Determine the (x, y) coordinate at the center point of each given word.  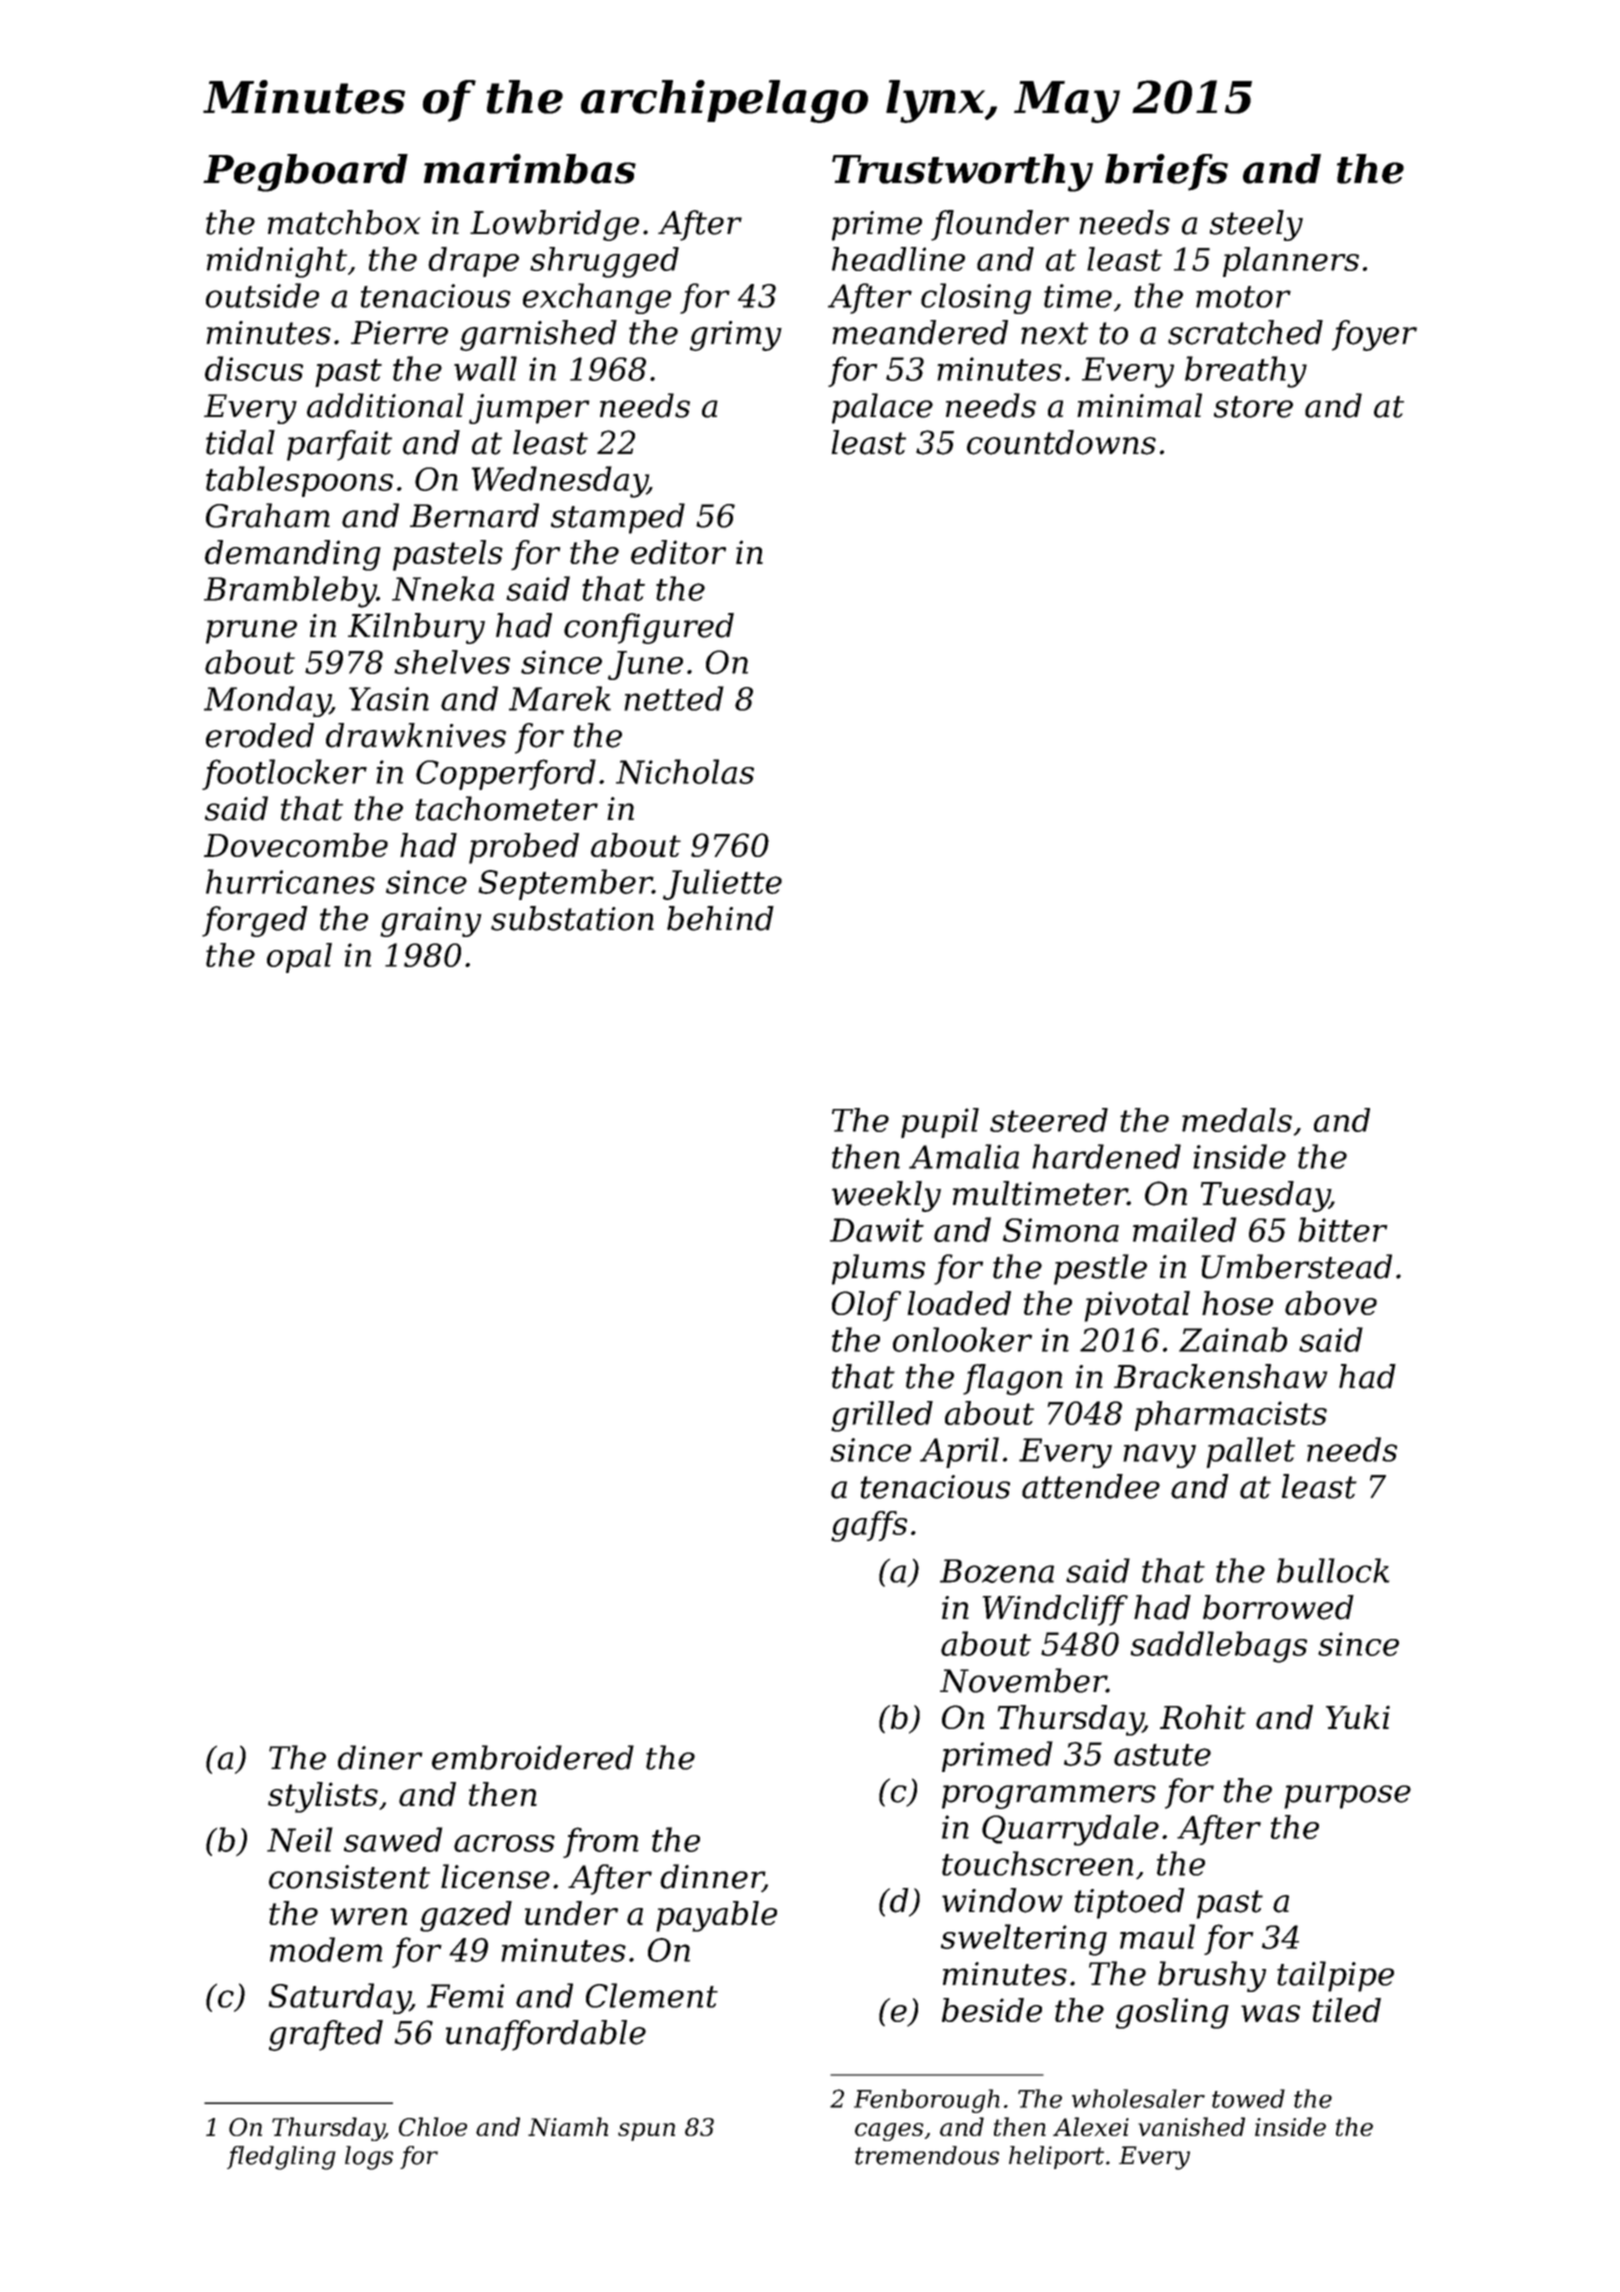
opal (299, 958)
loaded (959, 1303)
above (1331, 1303)
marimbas (530, 169)
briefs (1166, 172)
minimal (1139, 405)
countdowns (1061, 442)
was (1270, 2013)
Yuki (1358, 1717)
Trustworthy (962, 173)
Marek (560, 698)
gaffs (869, 1526)
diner (380, 1757)
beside (992, 2010)
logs (369, 2158)
